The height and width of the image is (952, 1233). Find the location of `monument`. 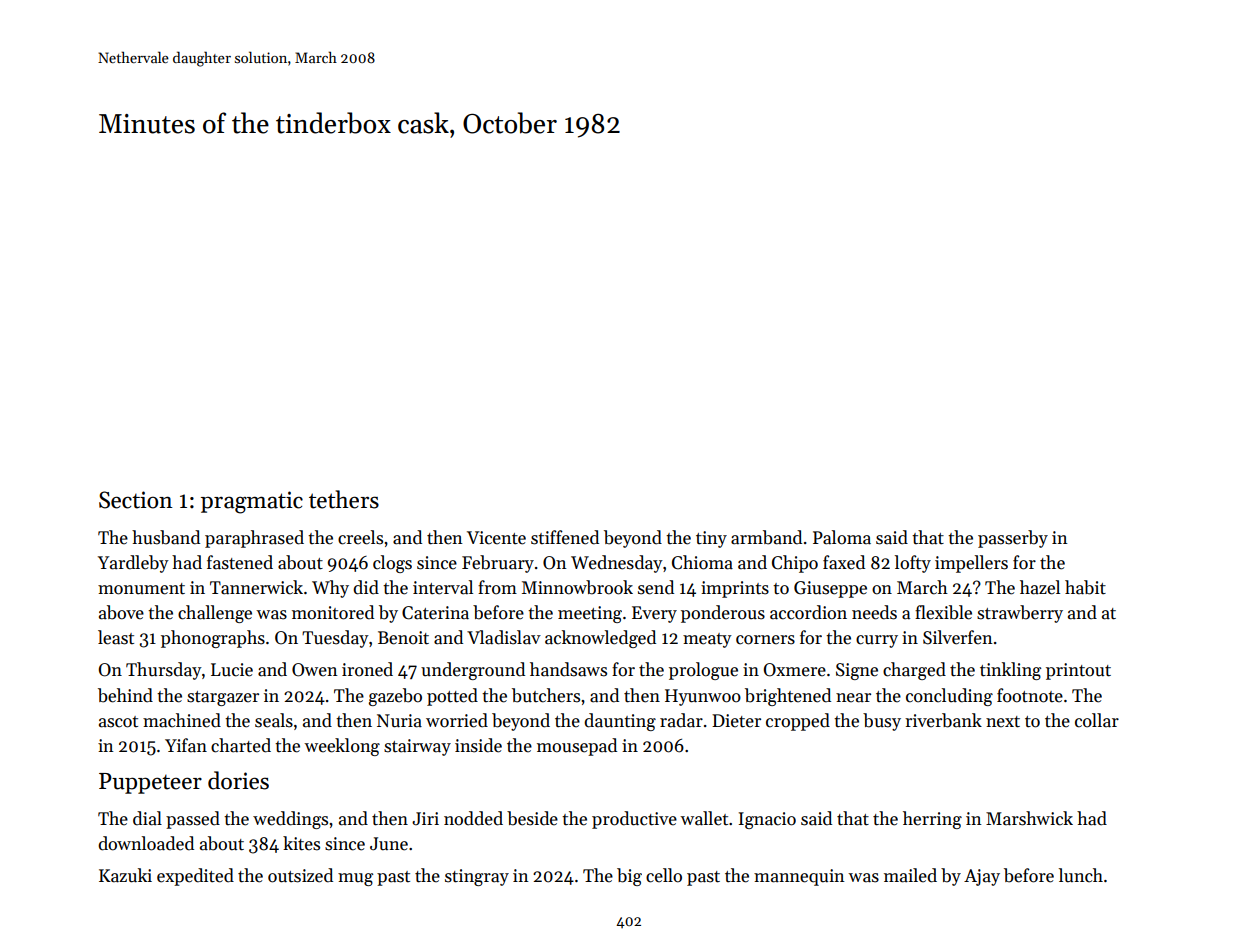

monument is located at coordinates (141, 589).
